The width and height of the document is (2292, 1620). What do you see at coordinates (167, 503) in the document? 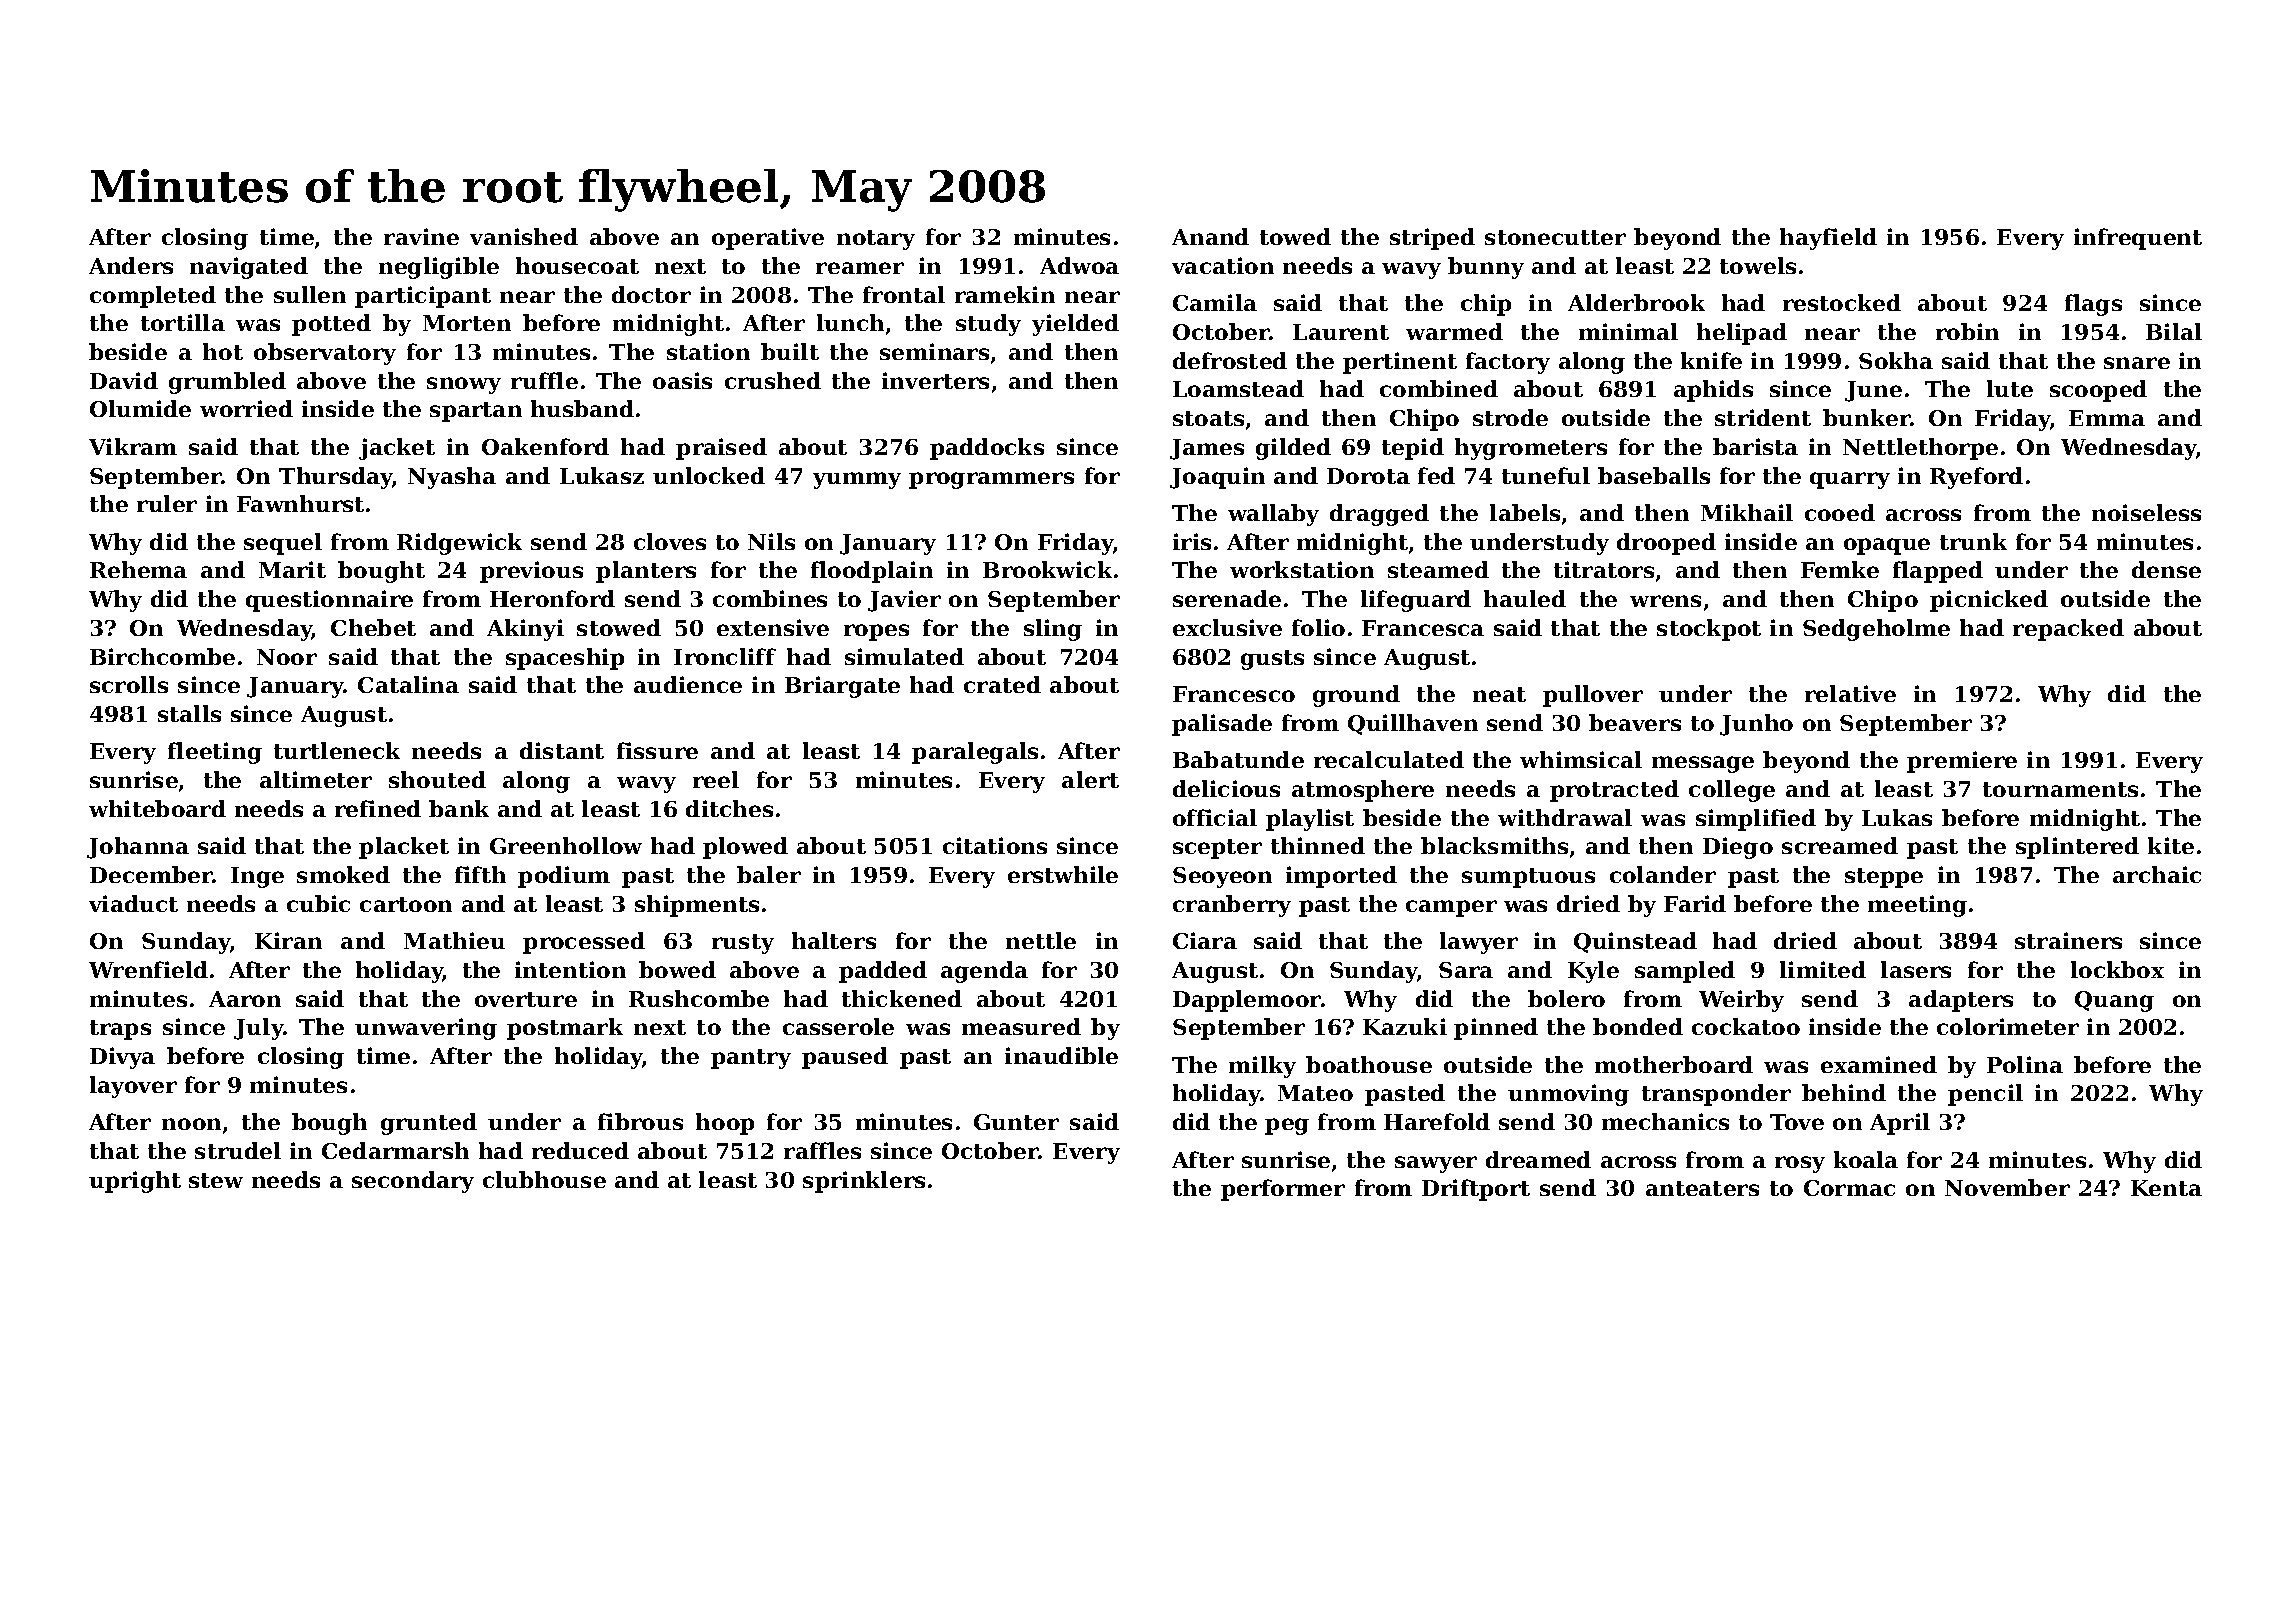
I see `ruler` at bounding box center [167, 503].
